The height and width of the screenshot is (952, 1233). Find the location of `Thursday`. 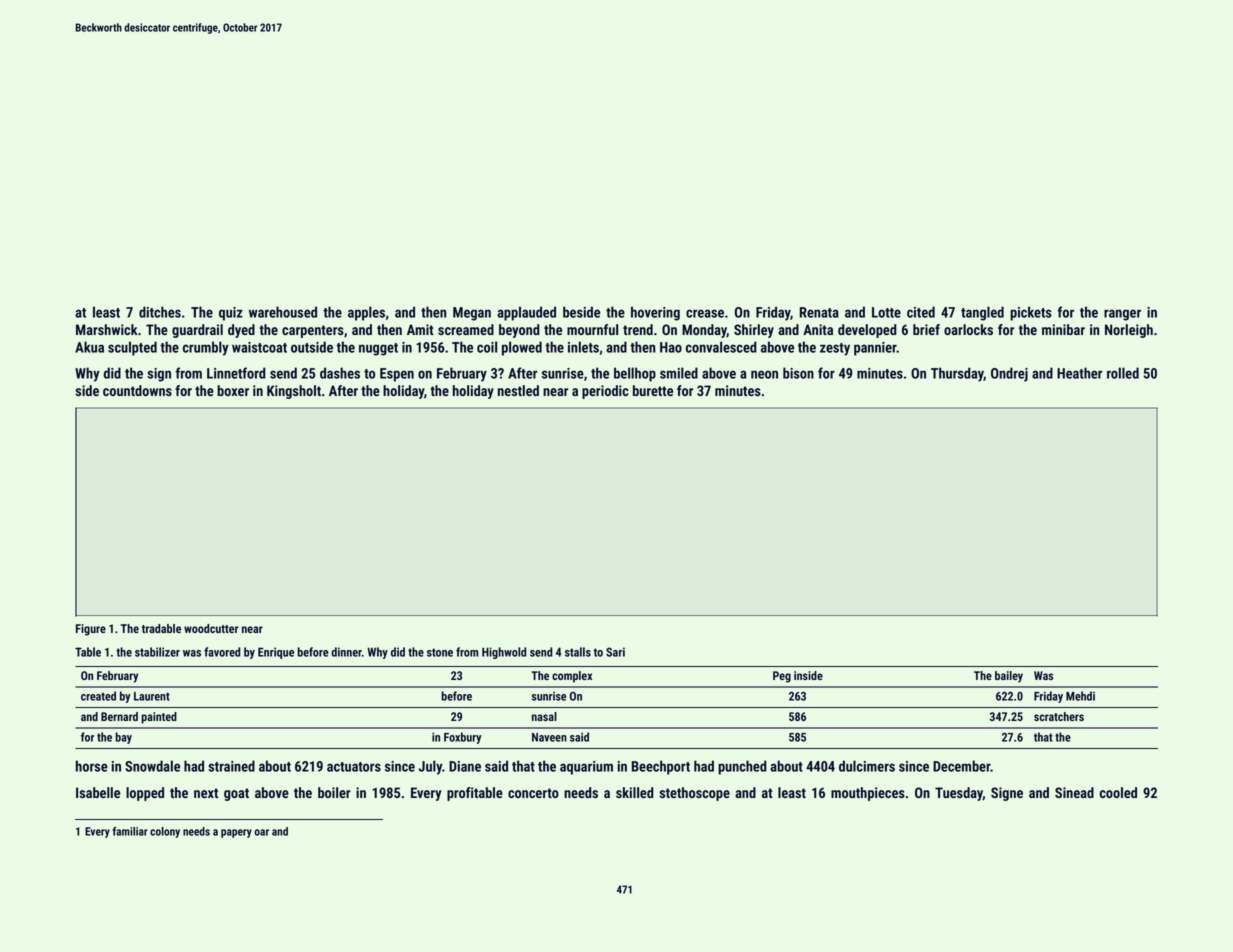

Thursday is located at coordinates (957, 374).
